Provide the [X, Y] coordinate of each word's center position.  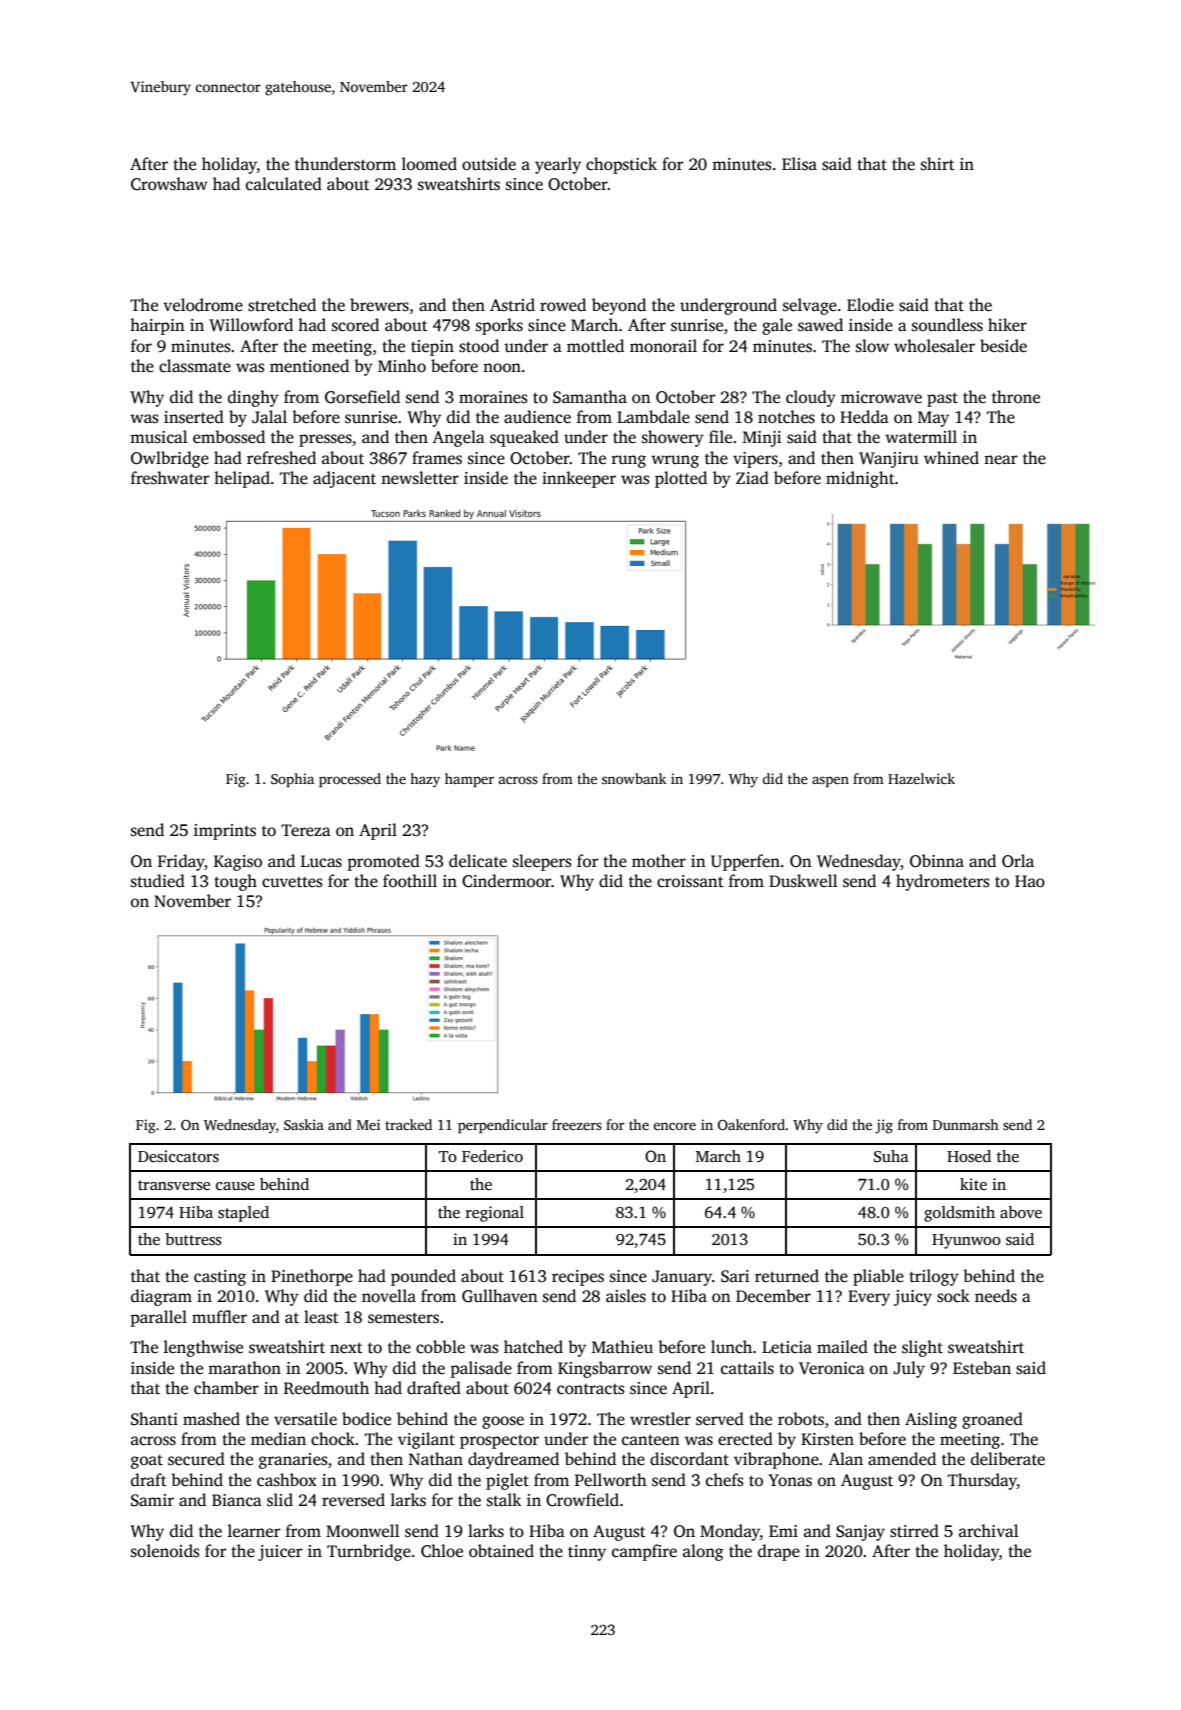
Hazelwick [921, 778]
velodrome [203, 305]
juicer [280, 1553]
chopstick [621, 165]
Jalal [269, 417]
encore [674, 1126]
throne [1016, 396]
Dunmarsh [966, 1124]
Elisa [799, 164]
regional [495, 1214]
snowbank [634, 778]
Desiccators [178, 1156]
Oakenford [751, 1124]
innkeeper [579, 479]
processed [350, 780]
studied [158, 881]
